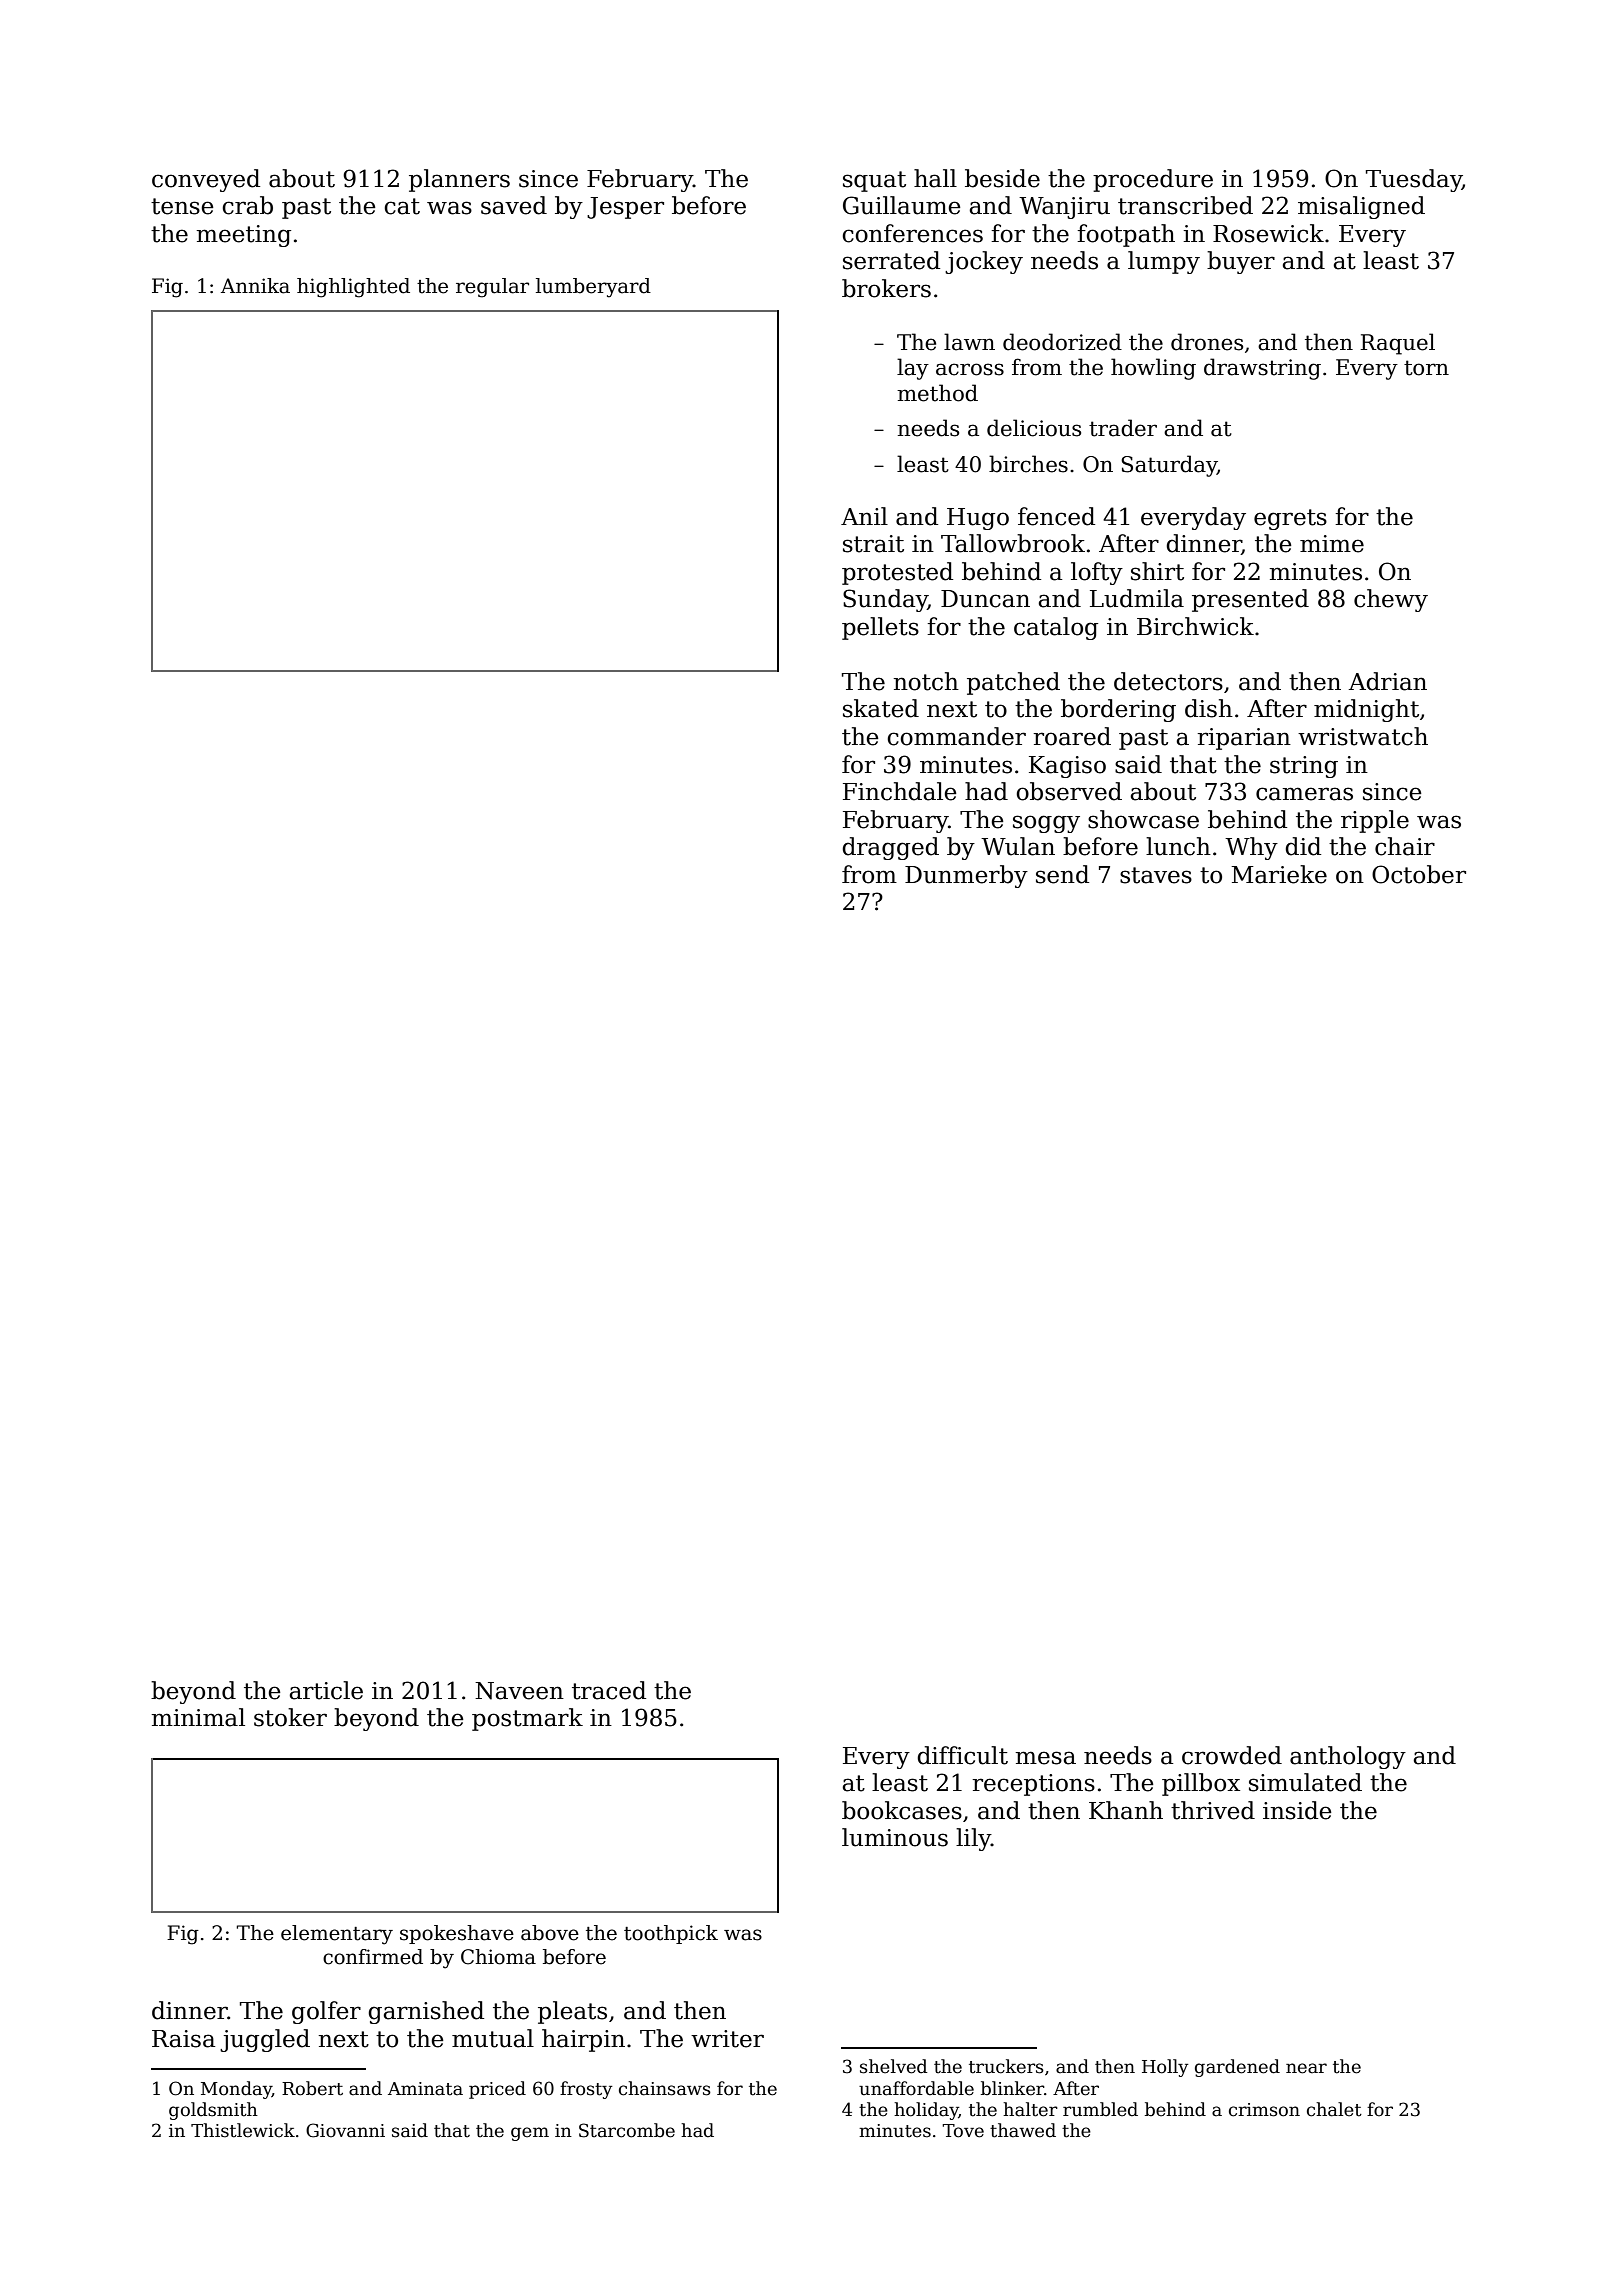 Image resolution: width=1620 pixels, height=2292 pixels. I want to click on crimson, so click(1264, 2110).
